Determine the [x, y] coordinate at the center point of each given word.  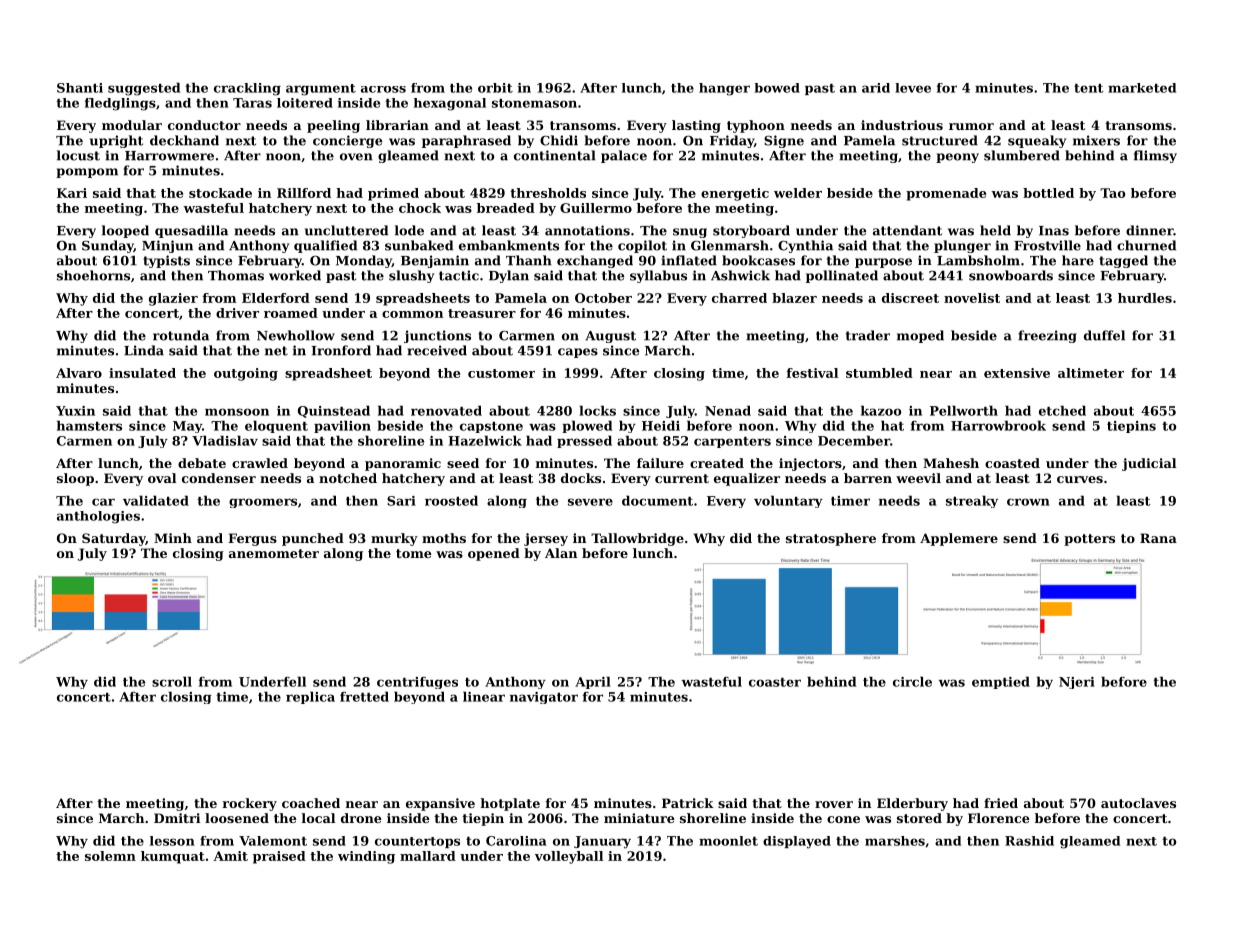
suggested [144, 89]
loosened [237, 818]
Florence [999, 818]
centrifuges [417, 683]
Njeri [1077, 683]
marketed [1142, 88]
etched [1062, 410]
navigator [544, 698]
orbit [495, 88]
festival [812, 373]
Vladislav [225, 440]
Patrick [688, 803]
